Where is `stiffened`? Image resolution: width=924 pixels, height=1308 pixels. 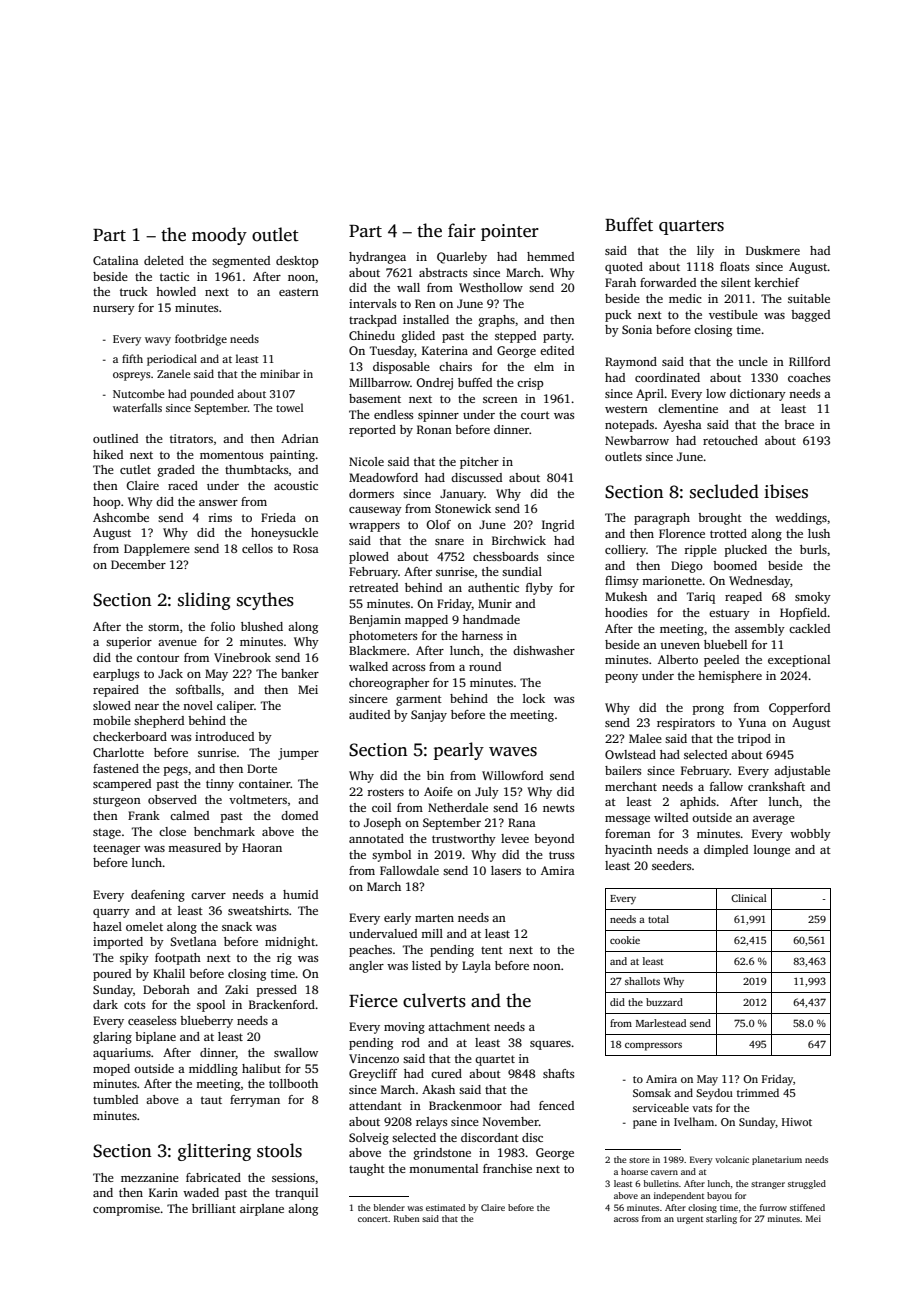 stiffened is located at coordinates (807, 1207).
